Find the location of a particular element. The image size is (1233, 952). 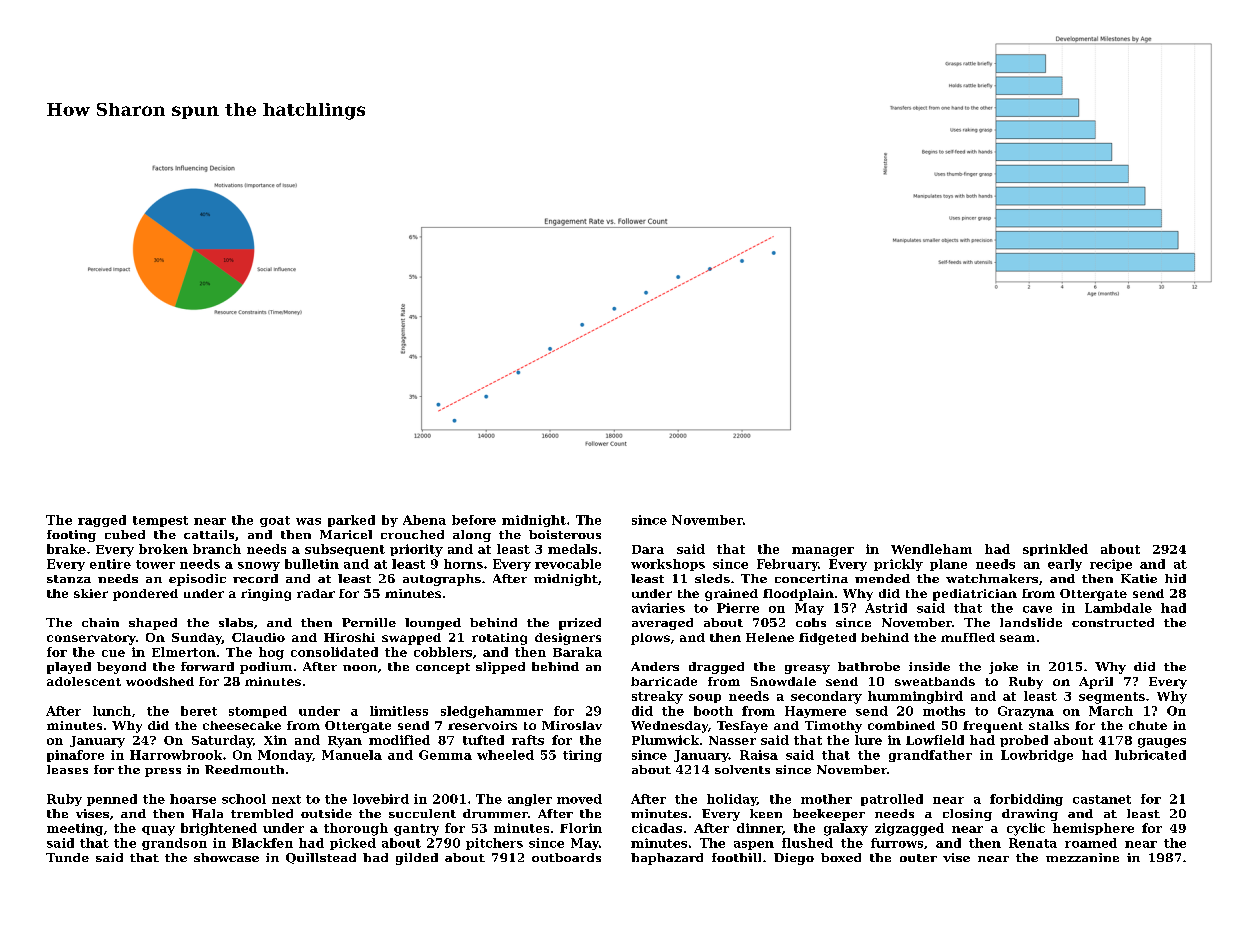

woodshed is located at coordinates (160, 681).
